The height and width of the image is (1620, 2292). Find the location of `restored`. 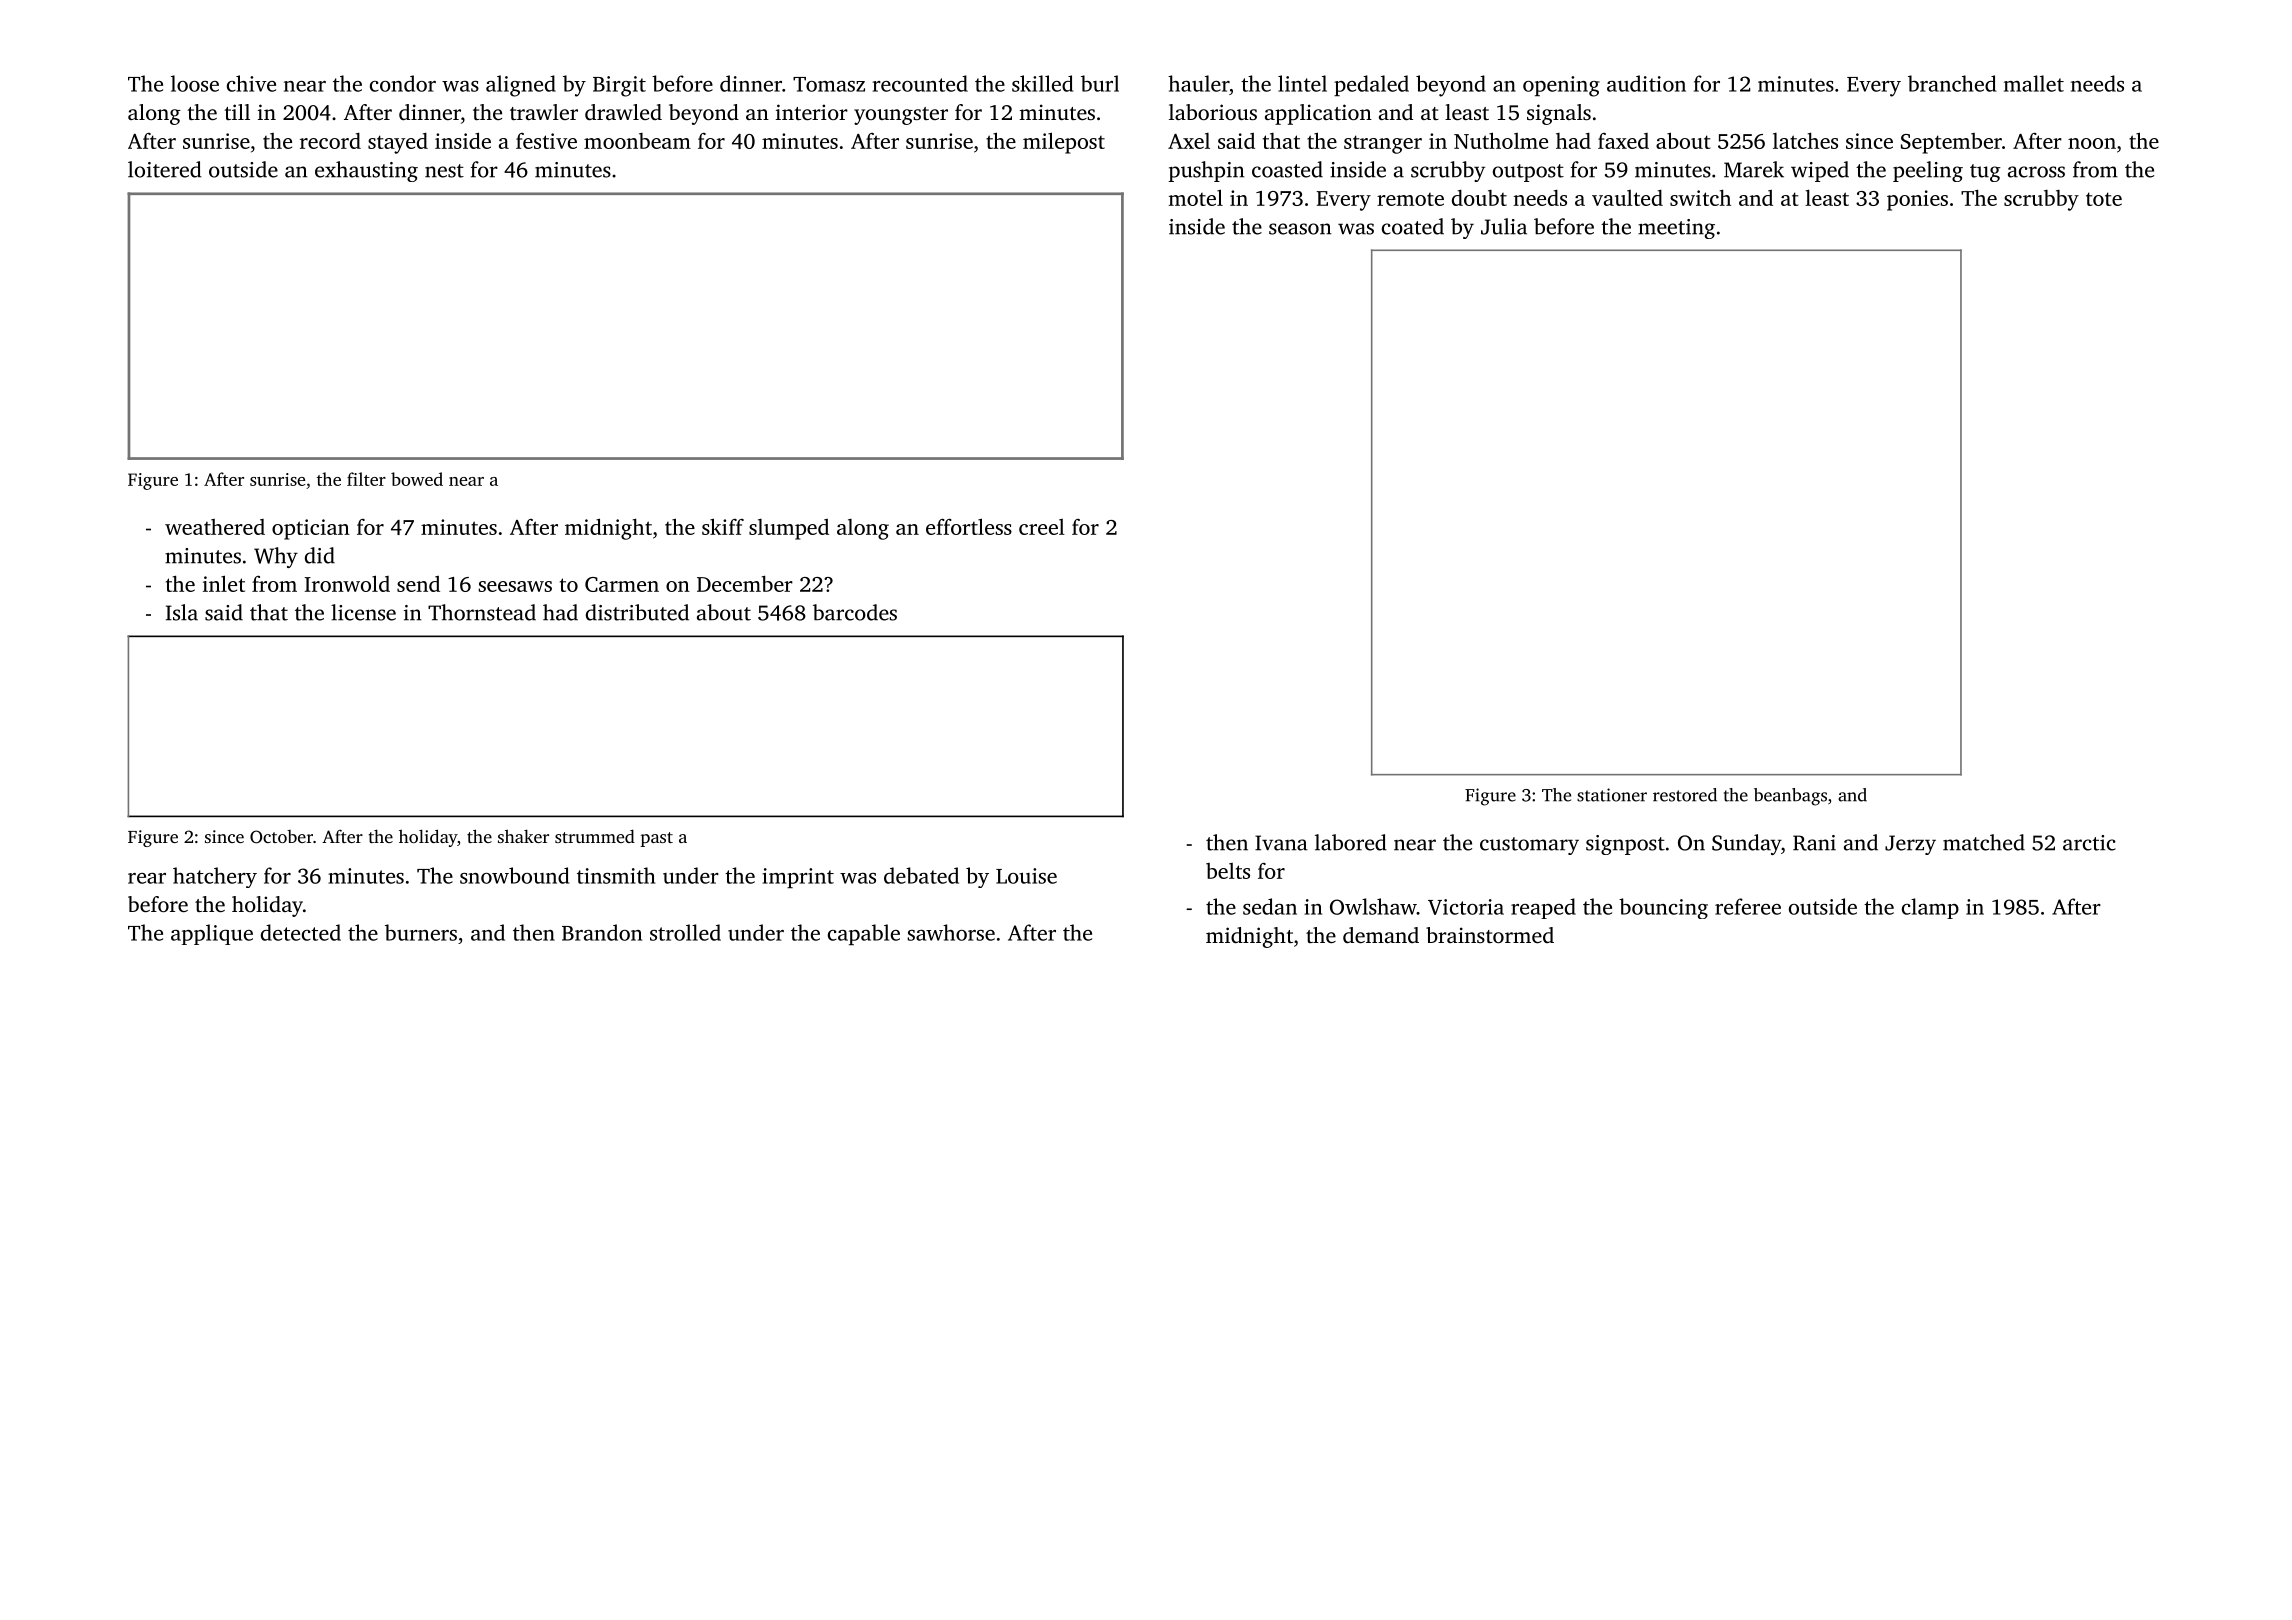

restored is located at coordinates (1685, 795).
